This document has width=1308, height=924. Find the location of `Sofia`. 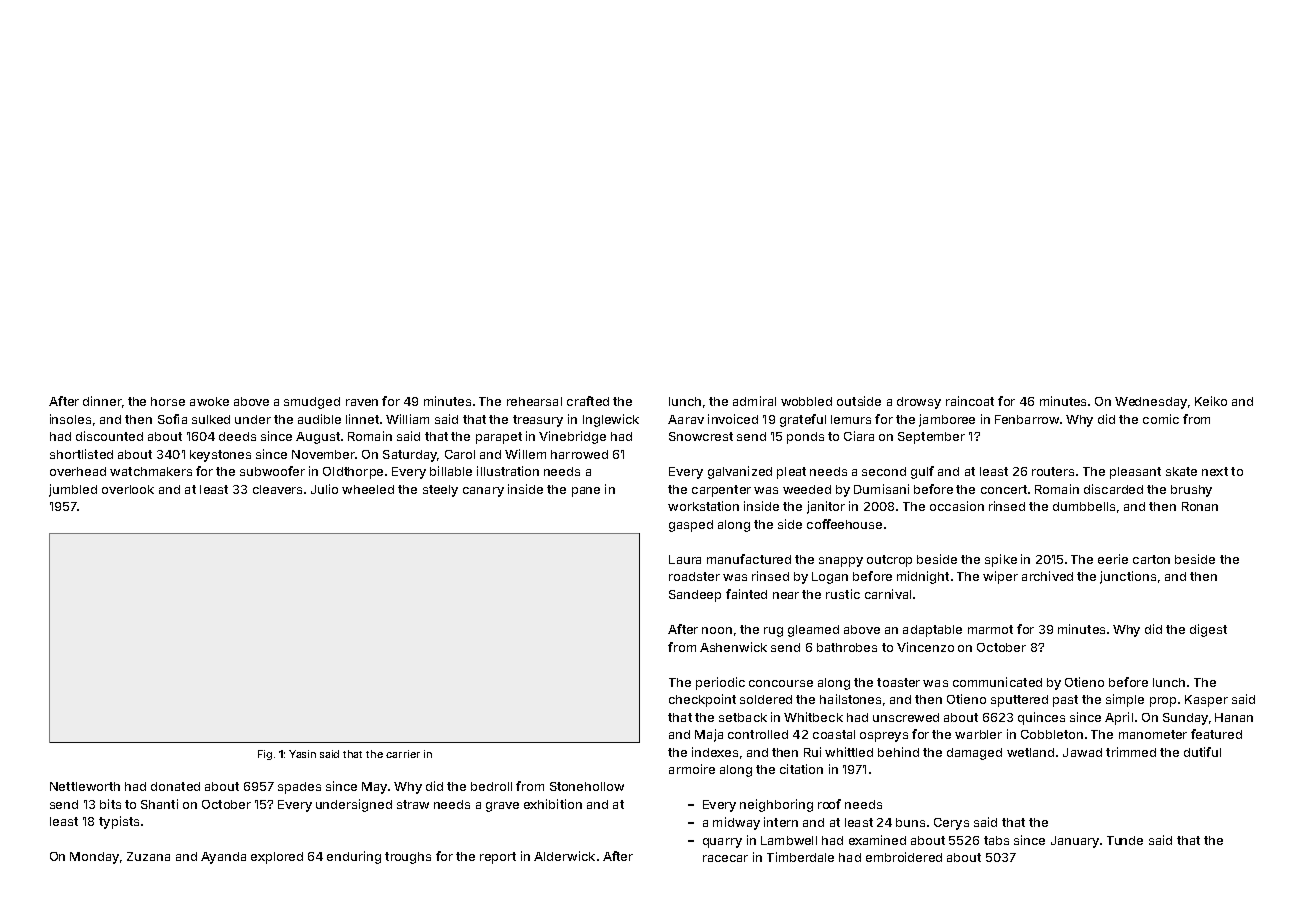

Sofia is located at coordinates (172, 419).
